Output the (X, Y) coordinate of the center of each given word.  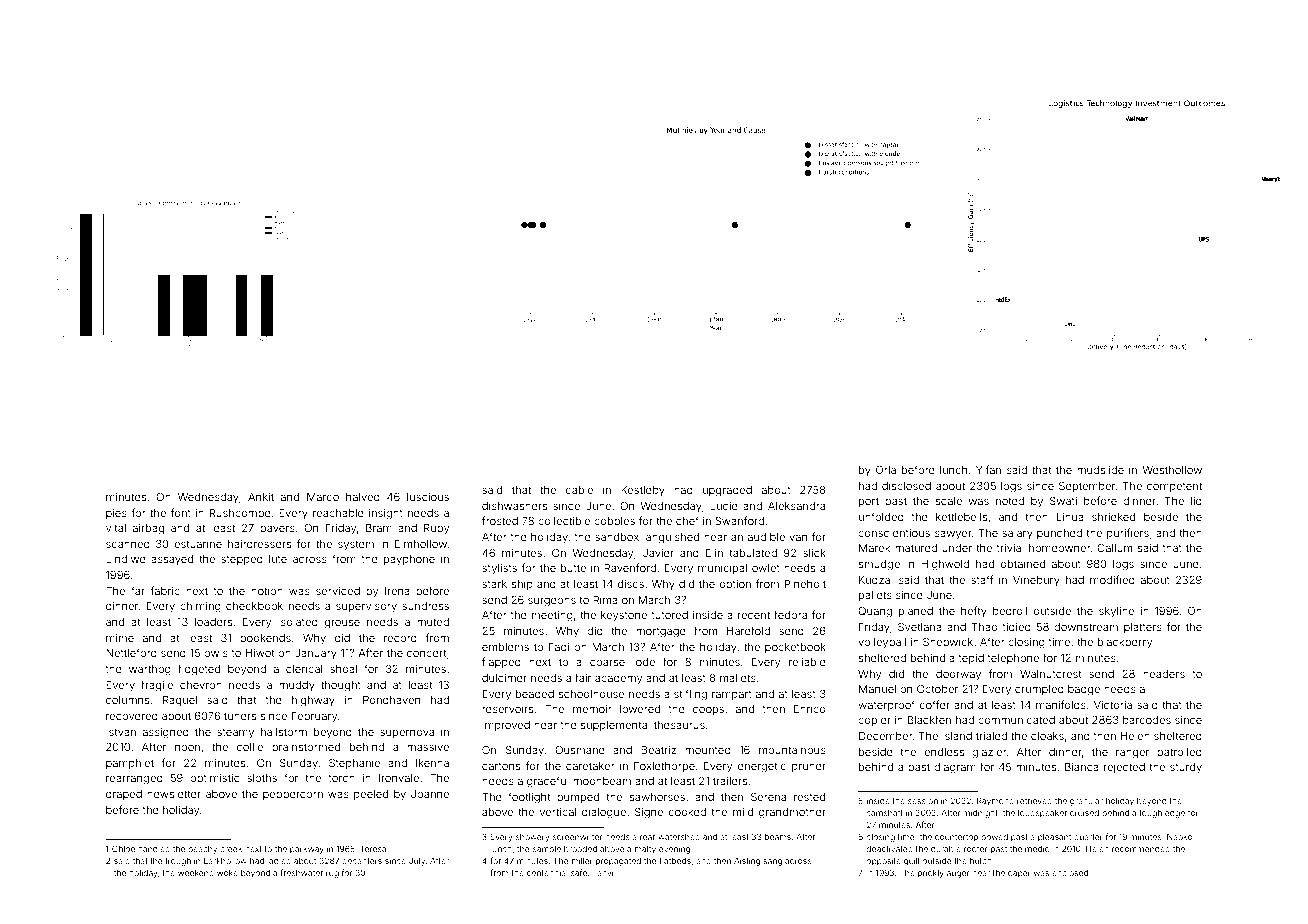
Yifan (988, 469)
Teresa (373, 848)
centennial (547, 873)
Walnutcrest (1050, 674)
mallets (738, 678)
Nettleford (131, 652)
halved (363, 497)
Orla (886, 469)
